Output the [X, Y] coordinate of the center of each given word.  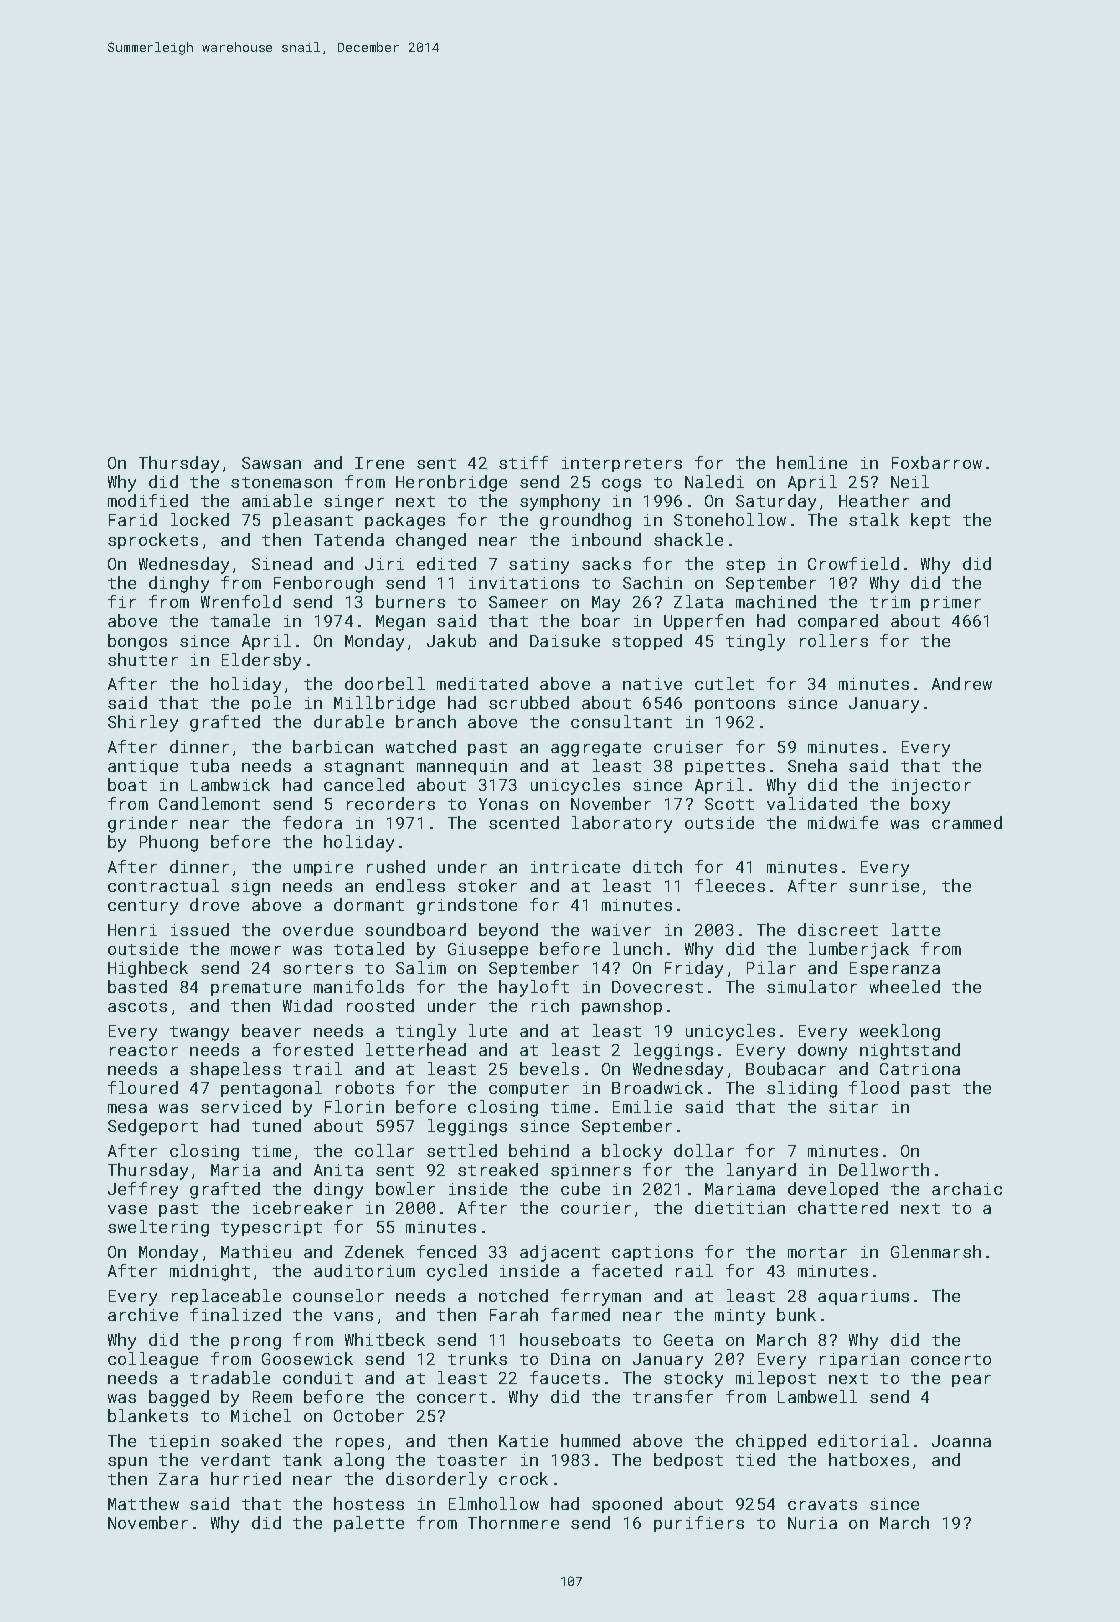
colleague [153, 1360]
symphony [560, 502]
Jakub [451, 640]
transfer [673, 1396]
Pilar [771, 967]
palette [369, 1524]
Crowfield [853, 563]
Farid [133, 519]
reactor [144, 1050]
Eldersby [261, 661]
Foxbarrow [937, 462]
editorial [863, 1440]
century [143, 907]
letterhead [416, 1049]
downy [822, 1051]
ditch [657, 866]
